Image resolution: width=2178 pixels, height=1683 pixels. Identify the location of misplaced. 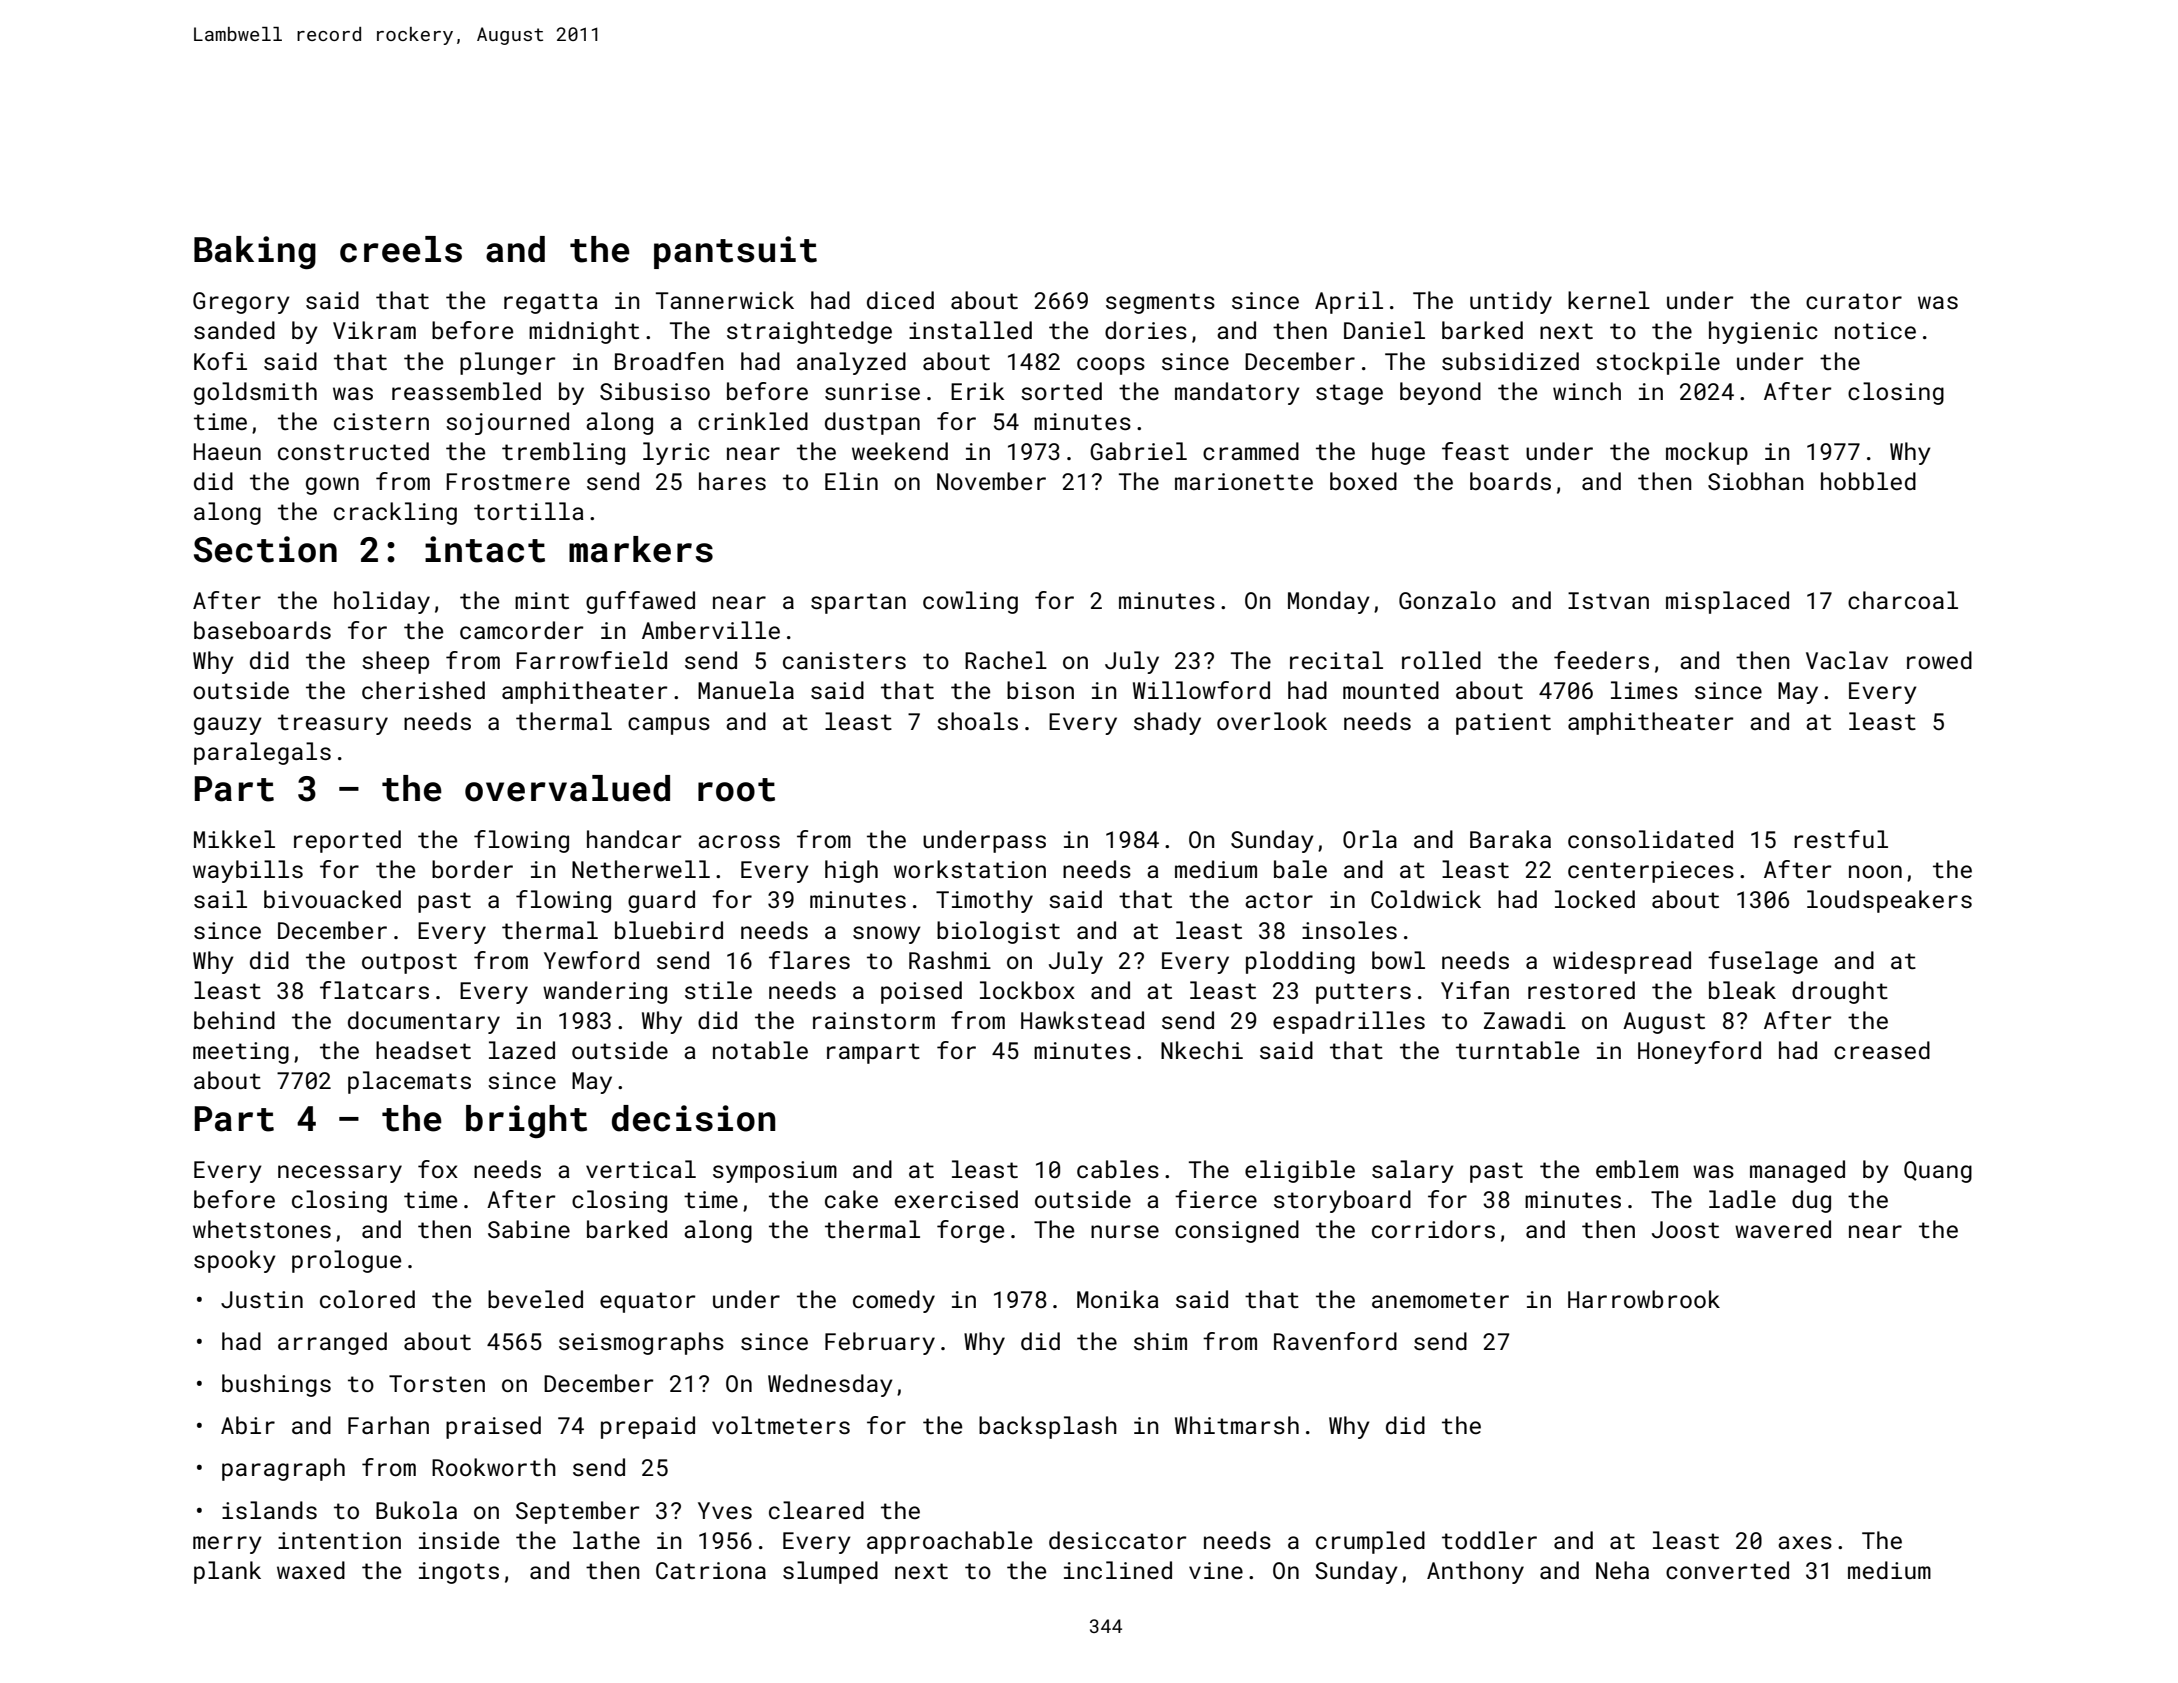
(1727, 602).
